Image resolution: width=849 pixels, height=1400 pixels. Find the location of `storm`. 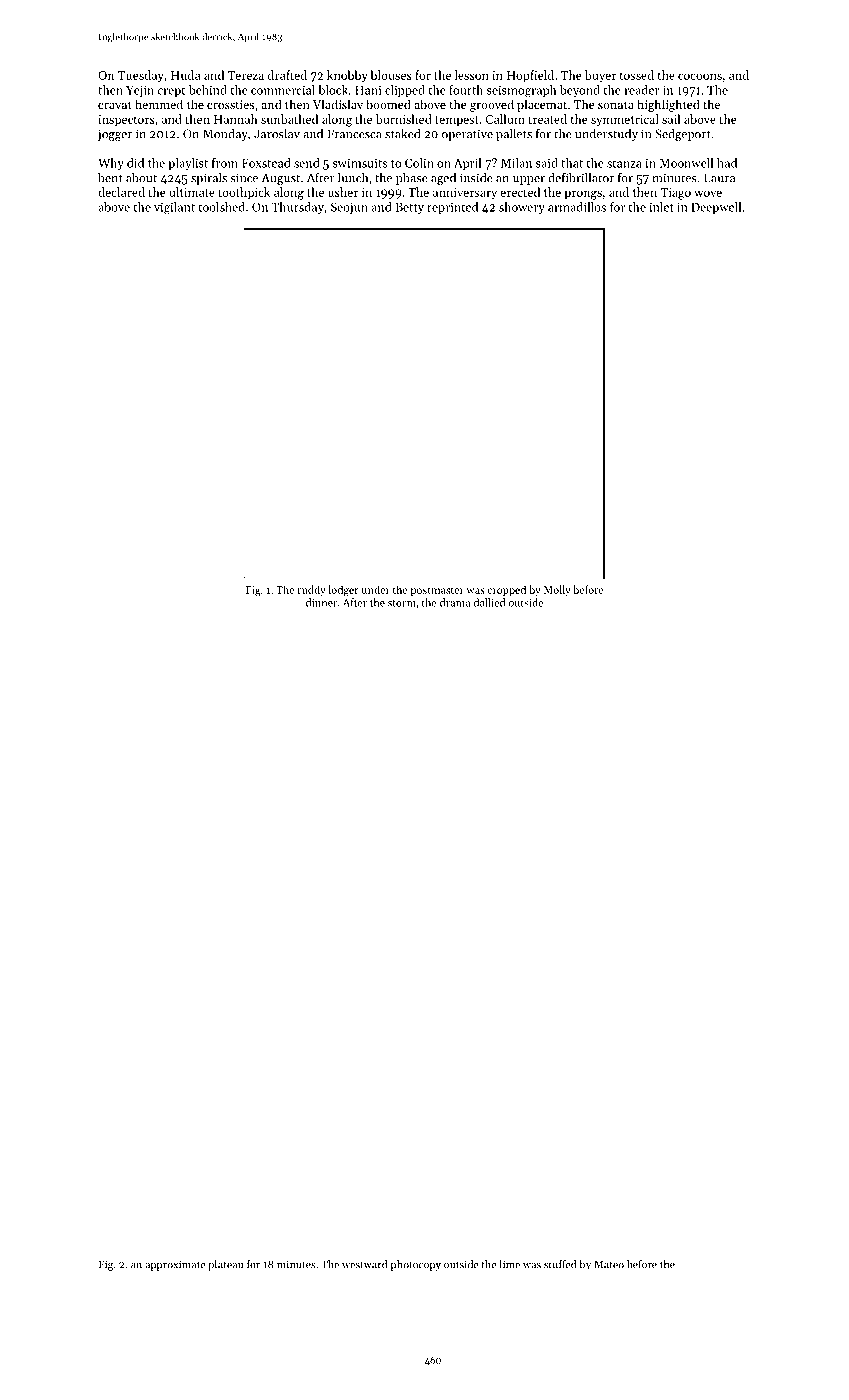

storm is located at coordinates (402, 603).
